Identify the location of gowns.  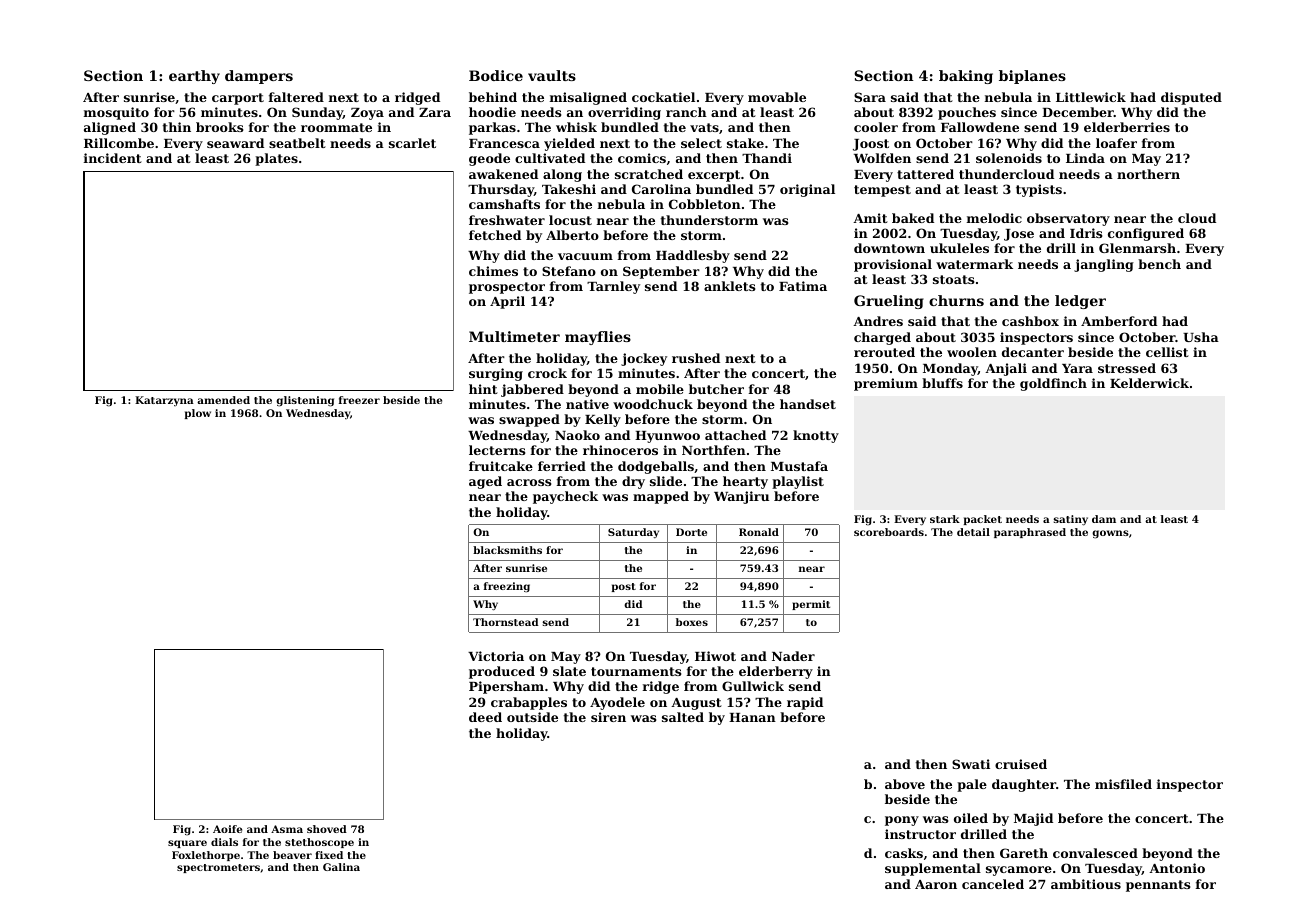
(1110, 534).
